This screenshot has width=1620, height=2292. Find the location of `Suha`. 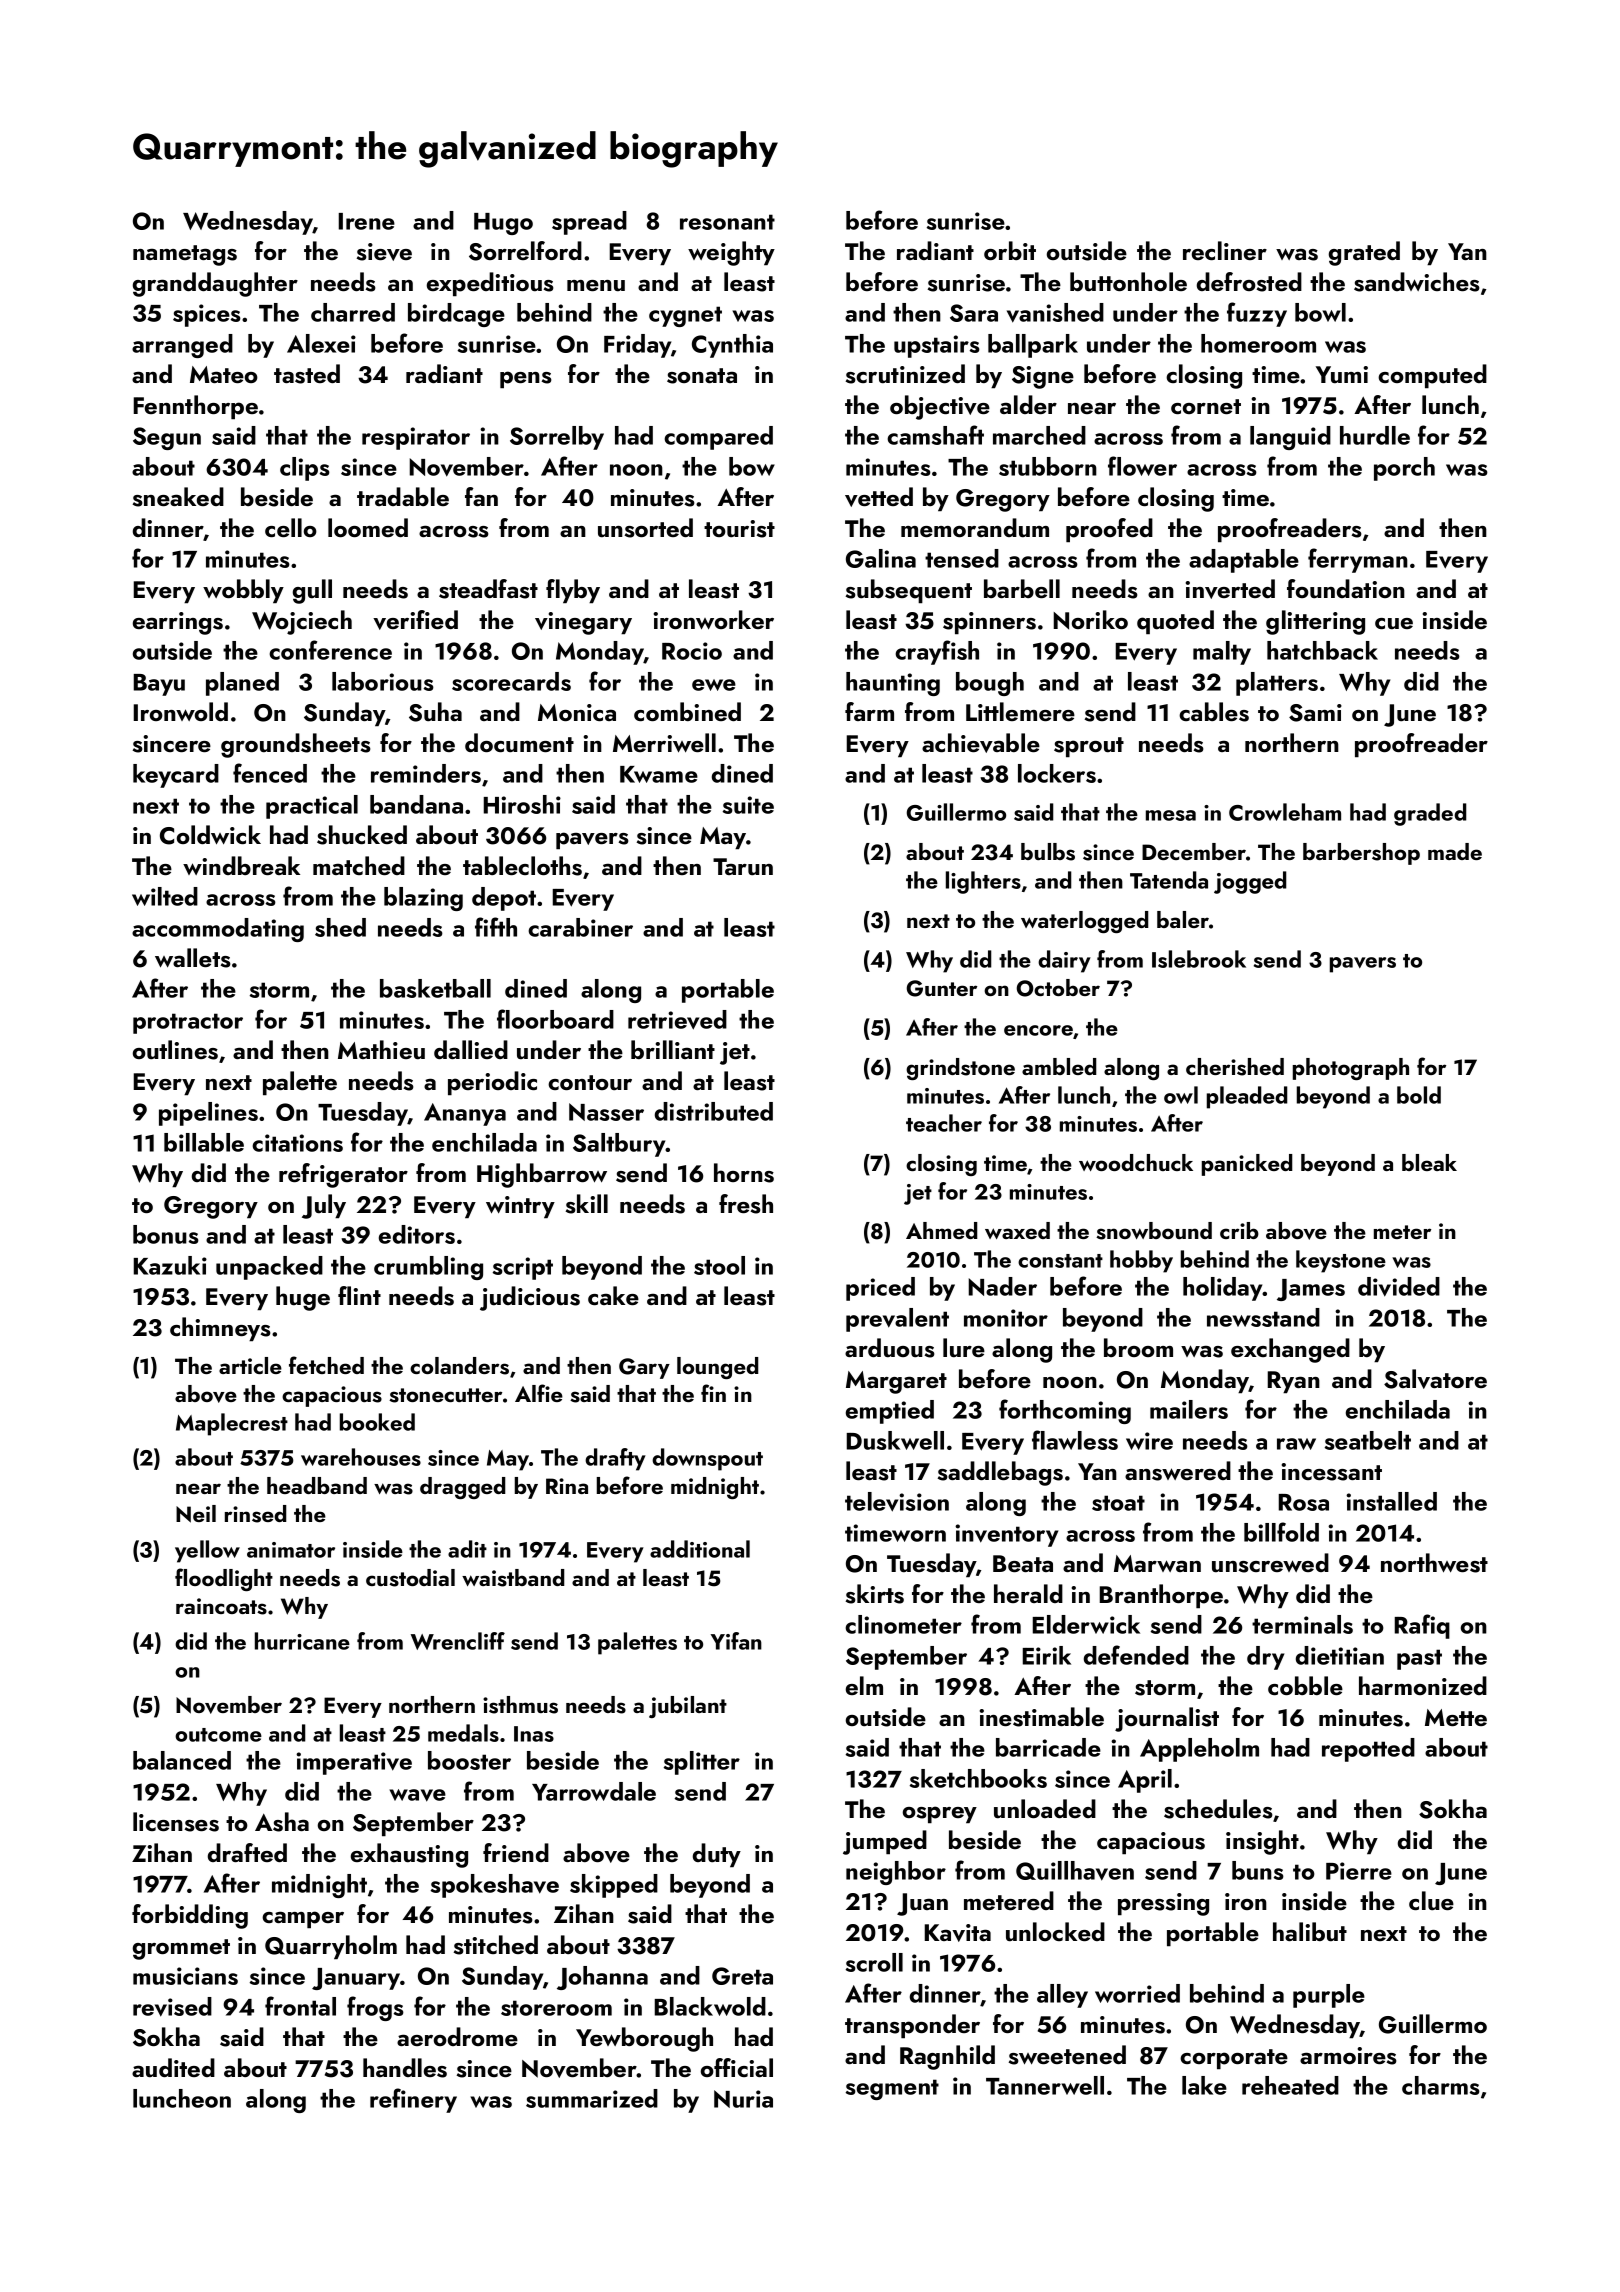

Suha is located at coordinates (435, 712).
